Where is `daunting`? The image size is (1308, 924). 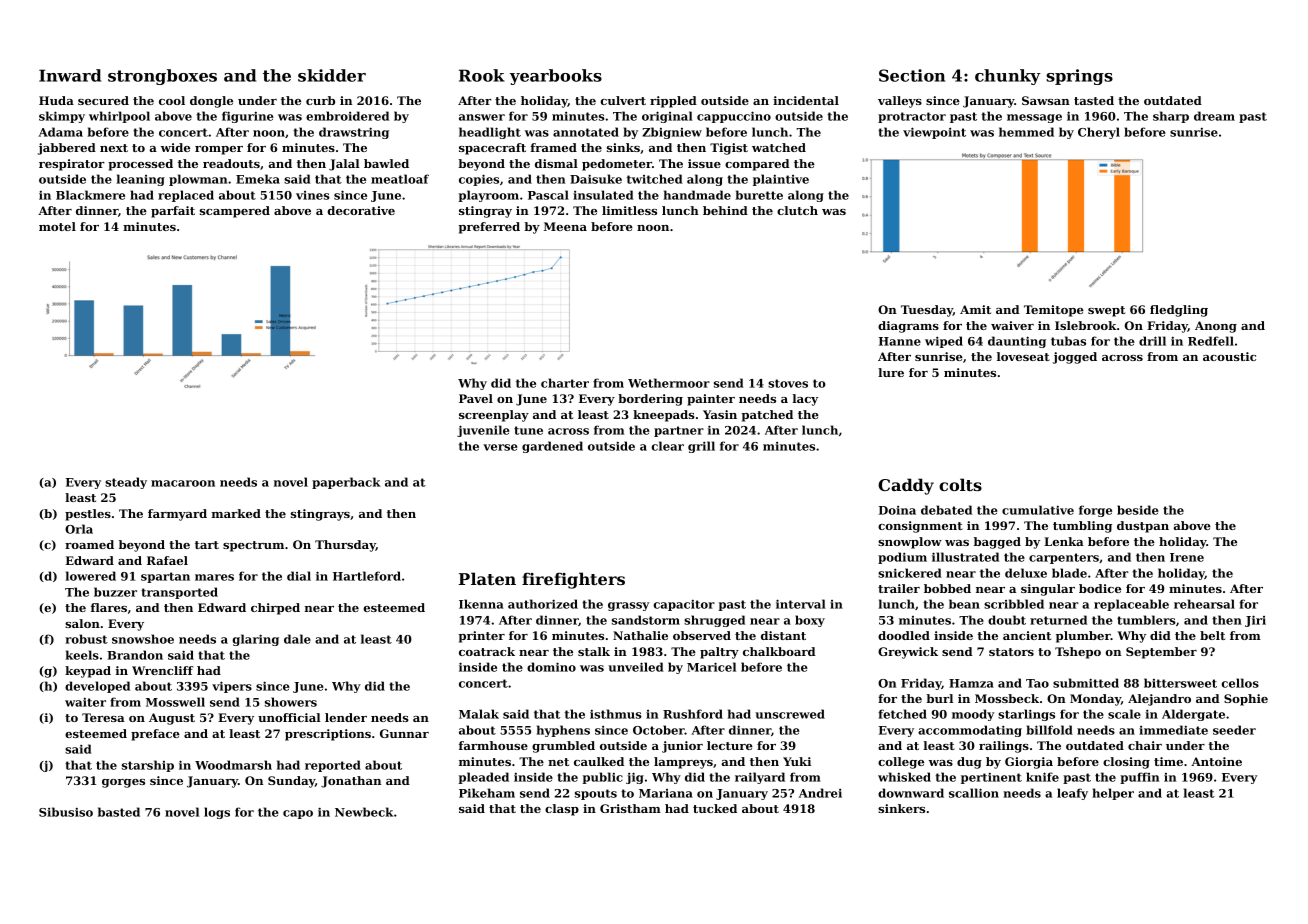 daunting is located at coordinates (1017, 342).
